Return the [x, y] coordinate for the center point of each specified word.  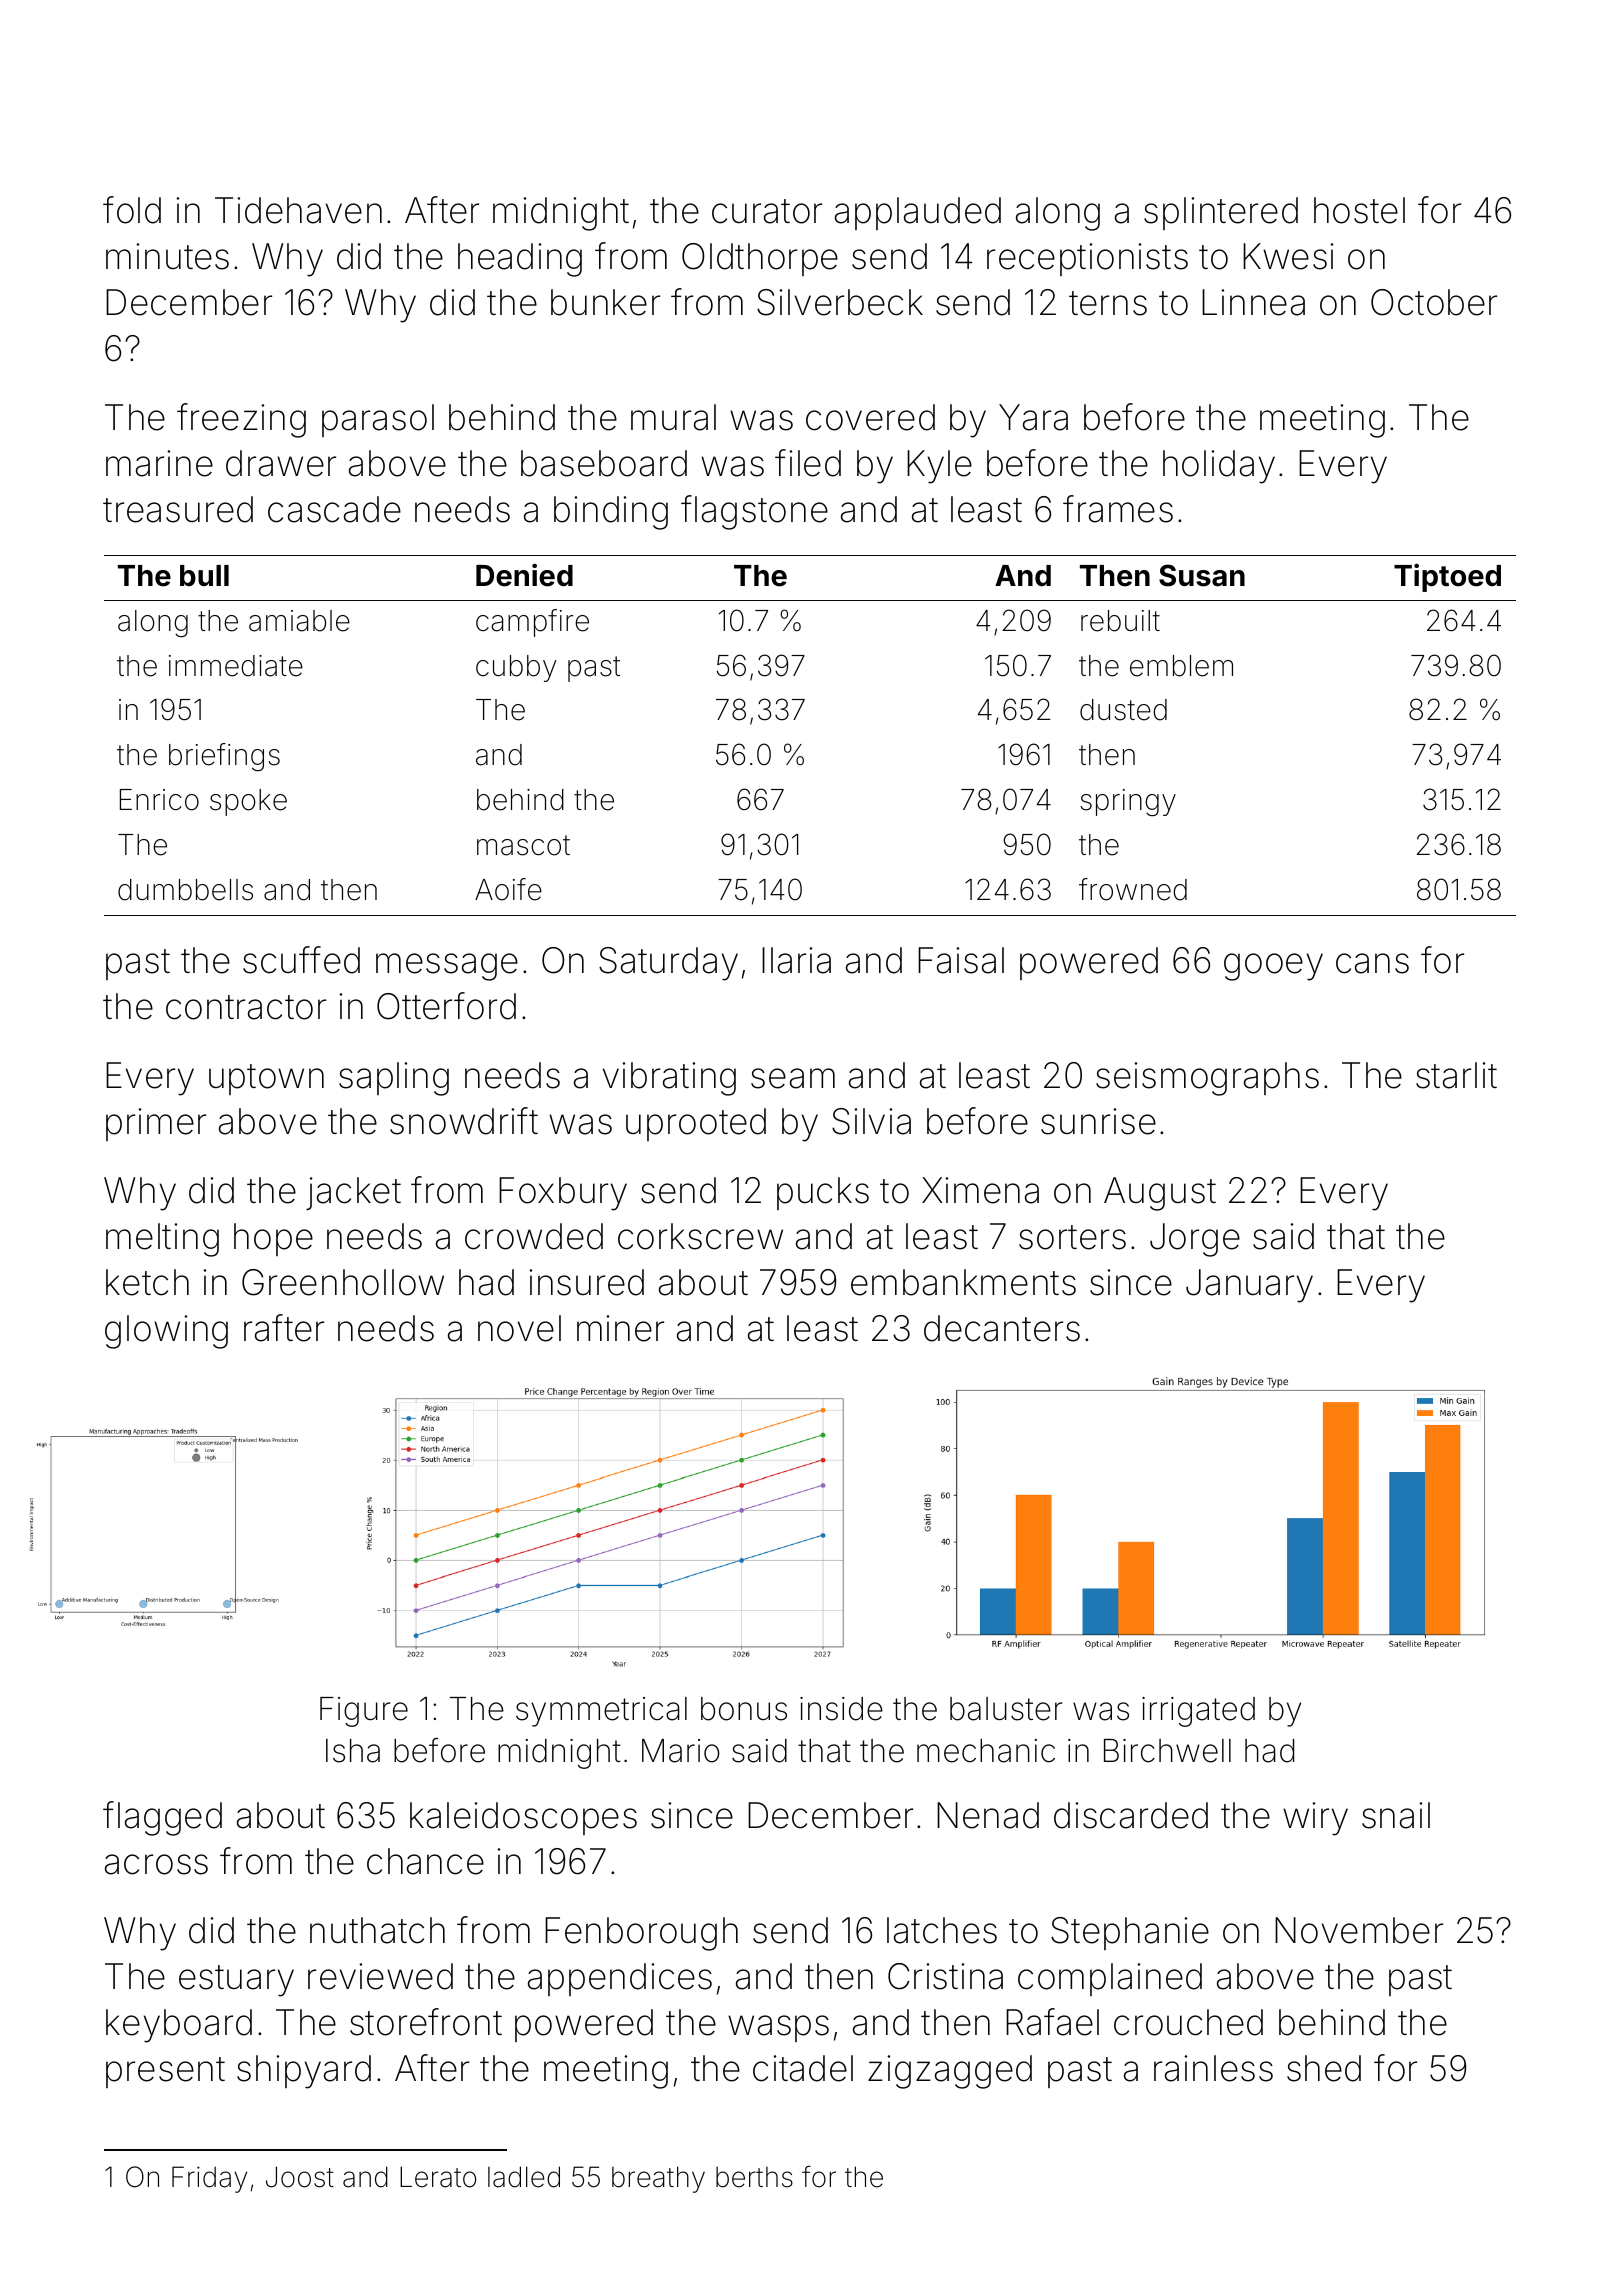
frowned [1133, 889]
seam [793, 1078]
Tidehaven [298, 210]
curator [767, 211]
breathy [658, 2179]
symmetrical [601, 1712]
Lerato [438, 2177]
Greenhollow [343, 1282]
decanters [1002, 1328]
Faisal [961, 960]
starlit [1456, 1075]
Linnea [1253, 302]
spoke [248, 802]
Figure [364, 1712]
